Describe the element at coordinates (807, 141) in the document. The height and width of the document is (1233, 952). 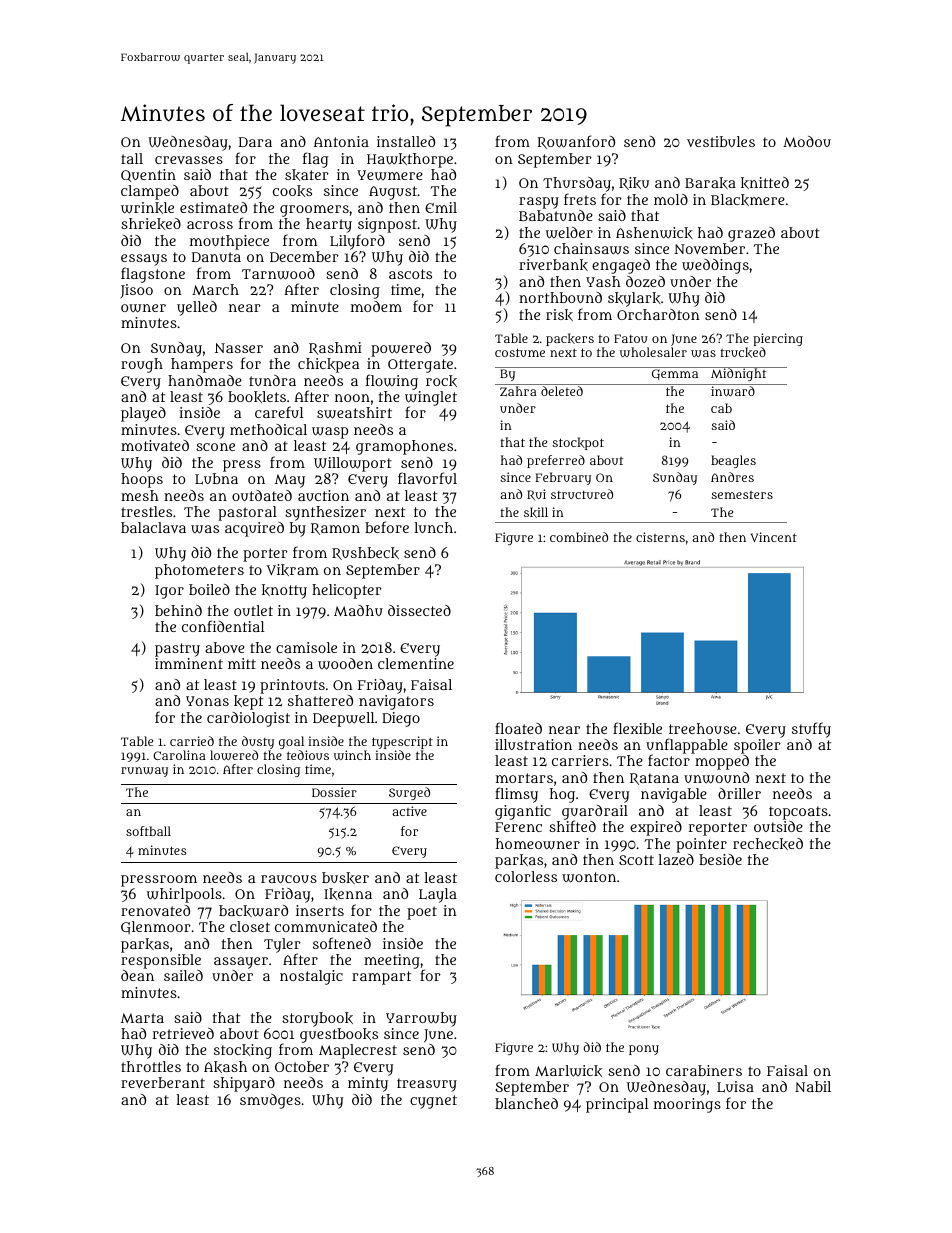
I see `Modou` at that location.
